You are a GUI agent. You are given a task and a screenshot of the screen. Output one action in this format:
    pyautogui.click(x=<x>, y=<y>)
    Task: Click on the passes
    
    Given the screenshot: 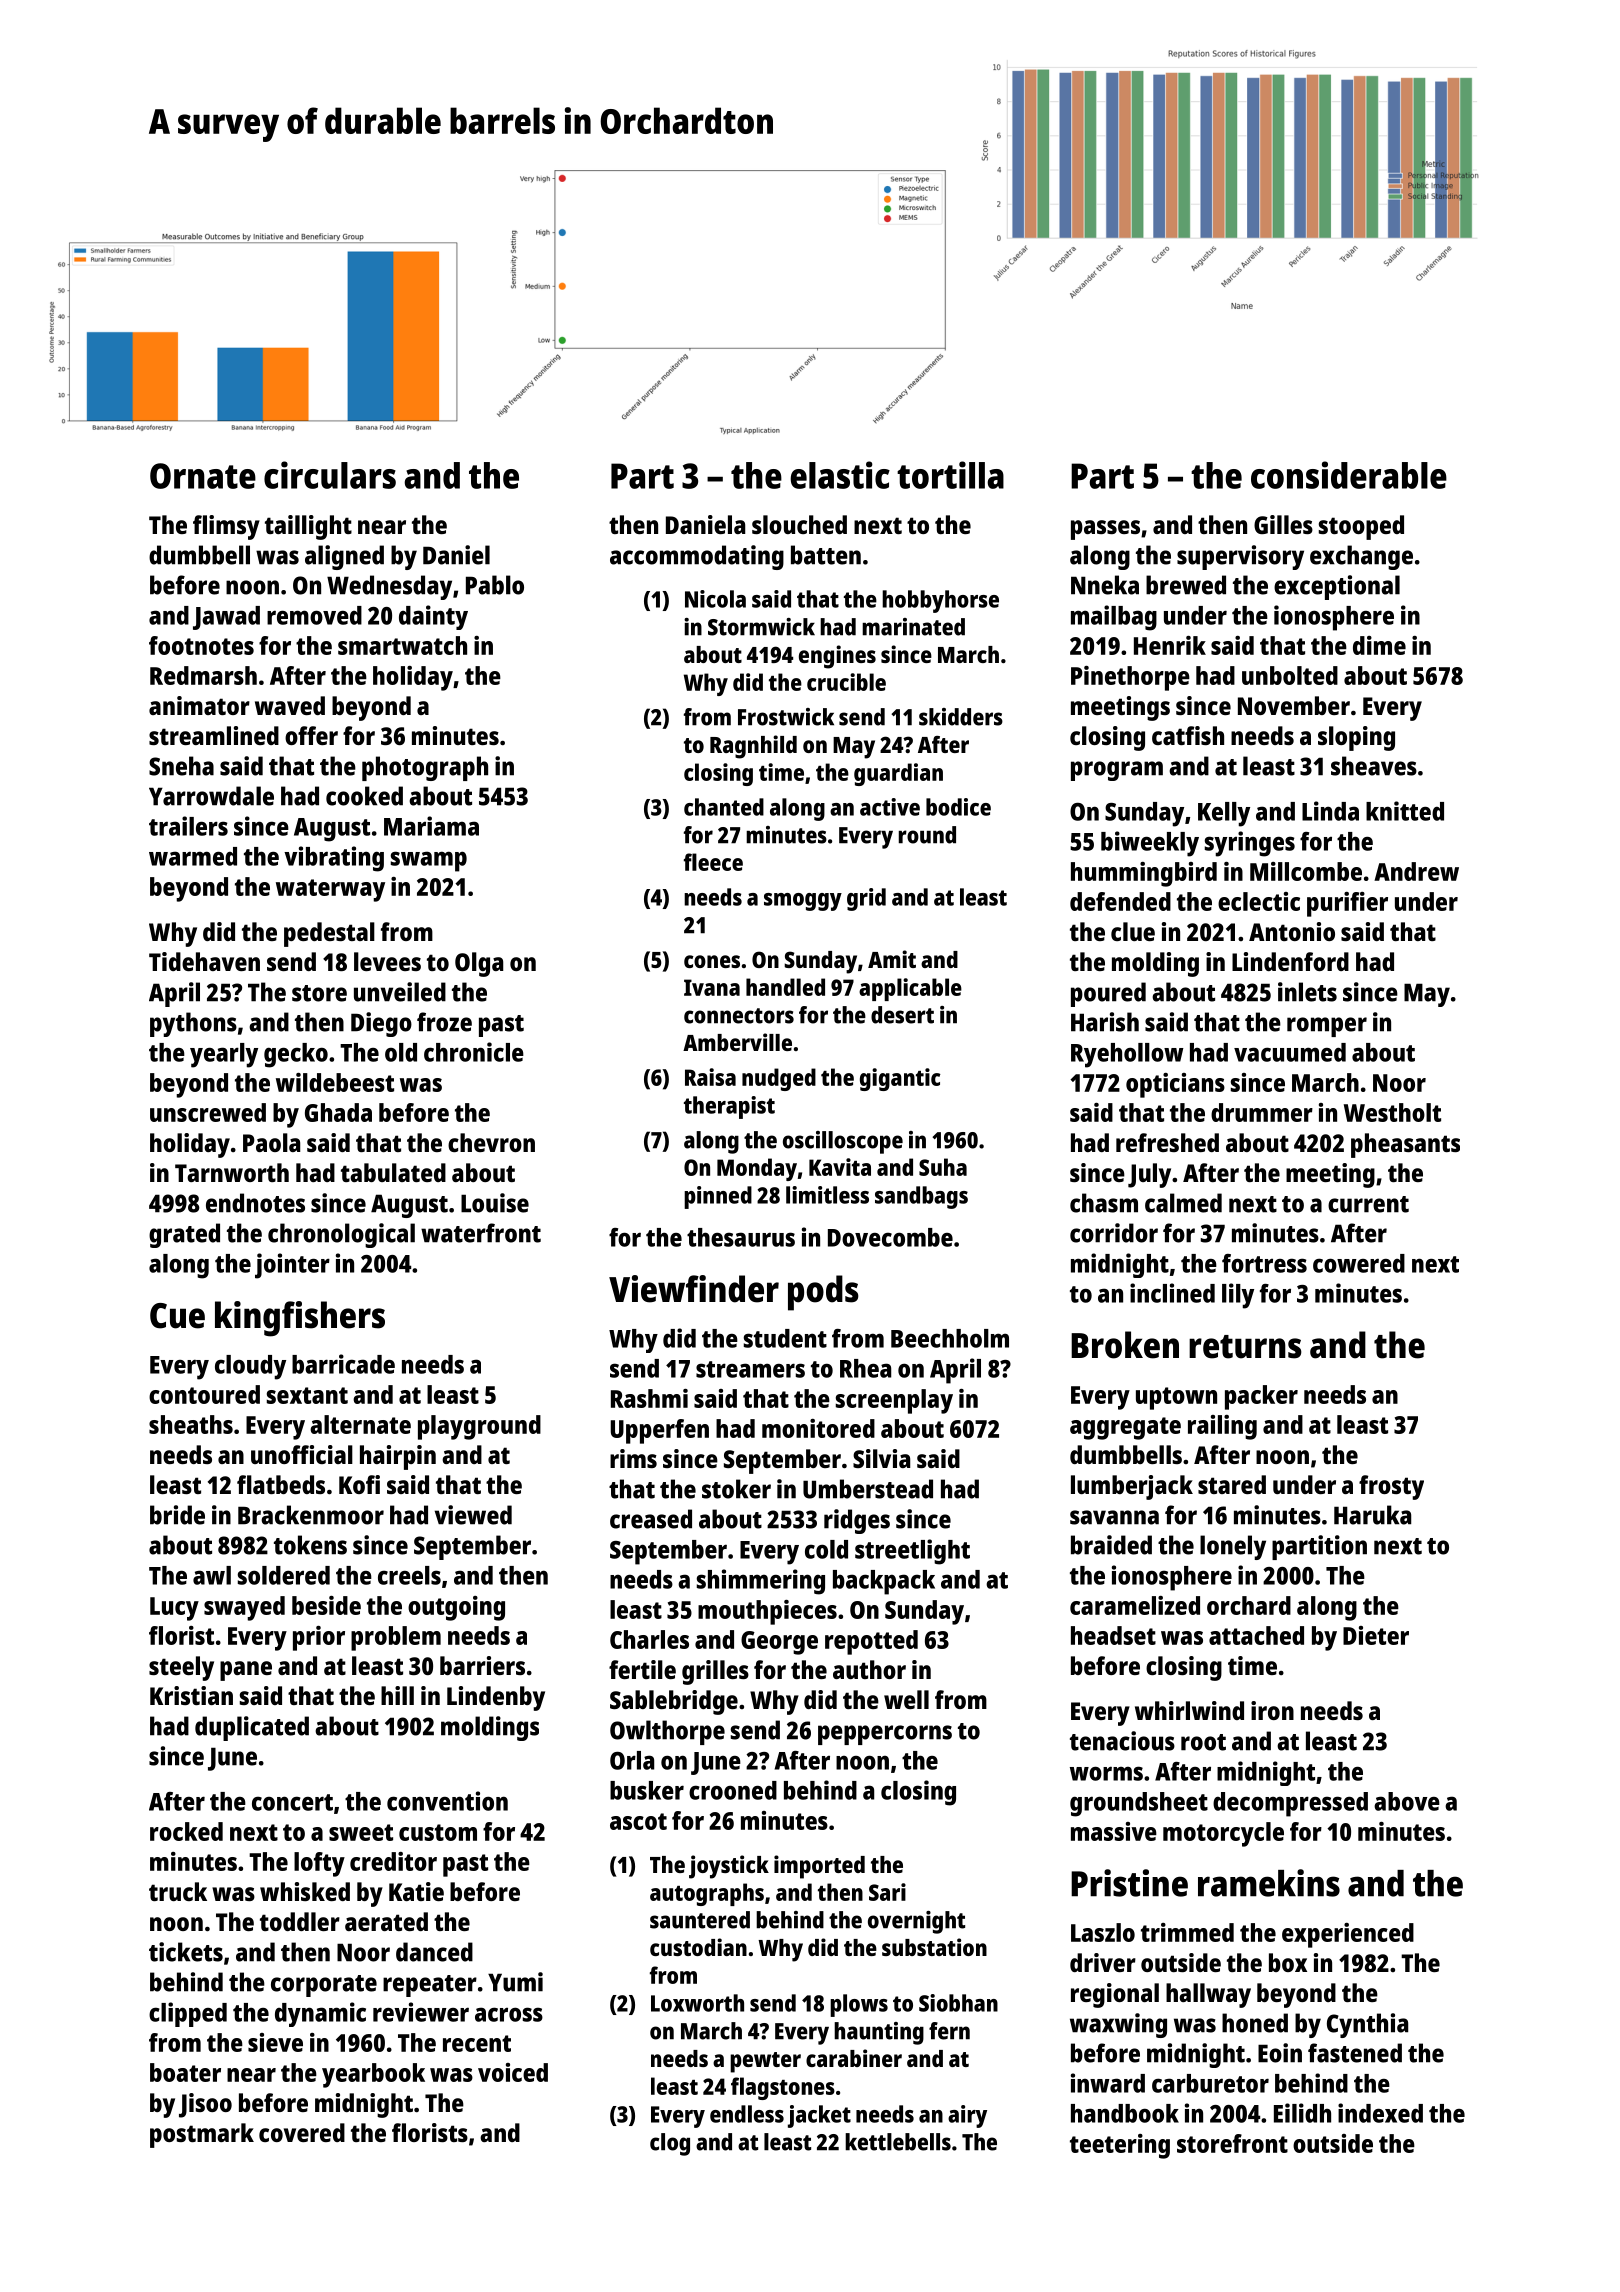 What is the action you would take?
    pyautogui.click(x=1105, y=530)
